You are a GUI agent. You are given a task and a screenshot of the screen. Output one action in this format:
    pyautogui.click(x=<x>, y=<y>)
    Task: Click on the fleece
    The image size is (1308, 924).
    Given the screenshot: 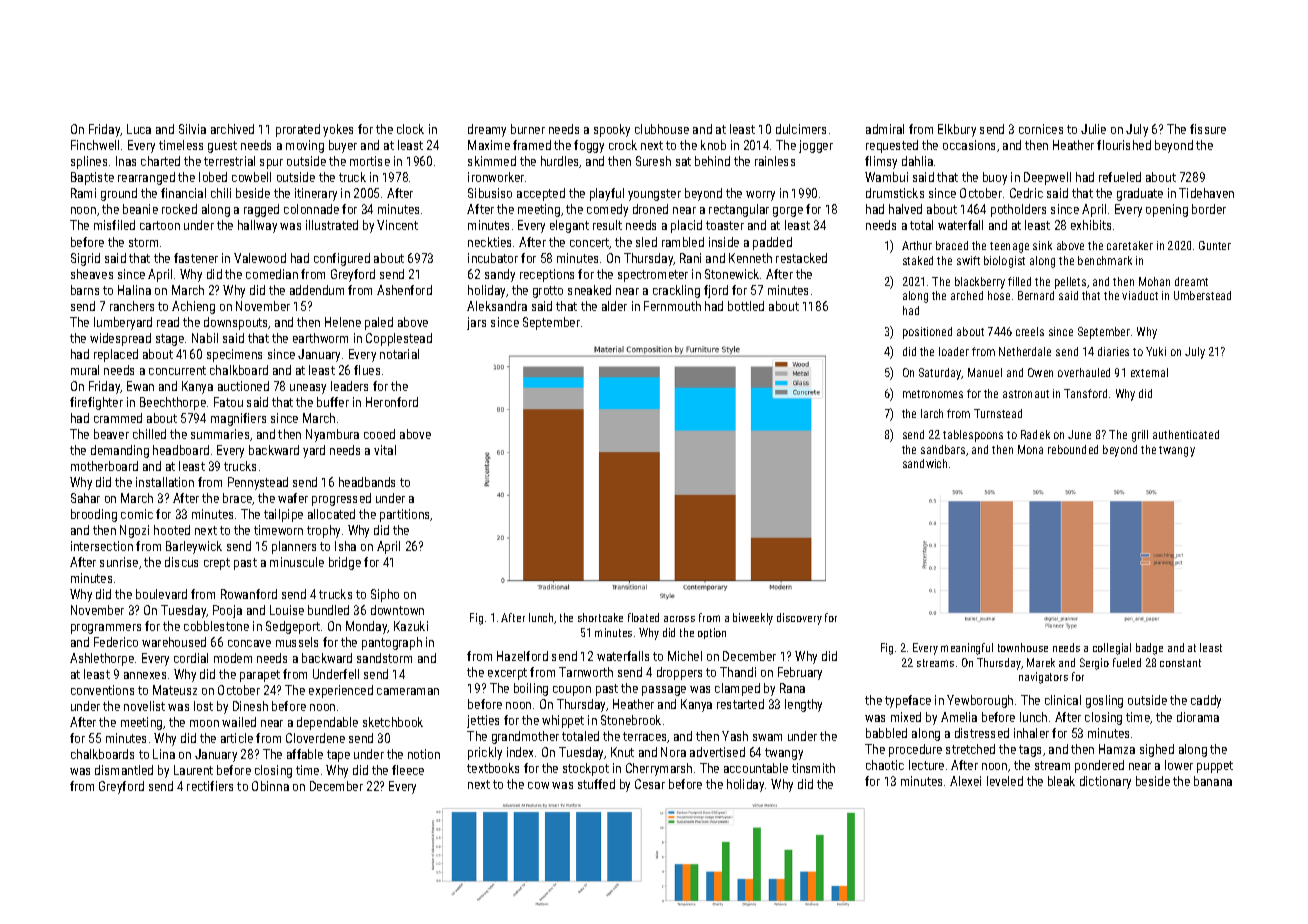 What is the action you would take?
    pyautogui.click(x=408, y=770)
